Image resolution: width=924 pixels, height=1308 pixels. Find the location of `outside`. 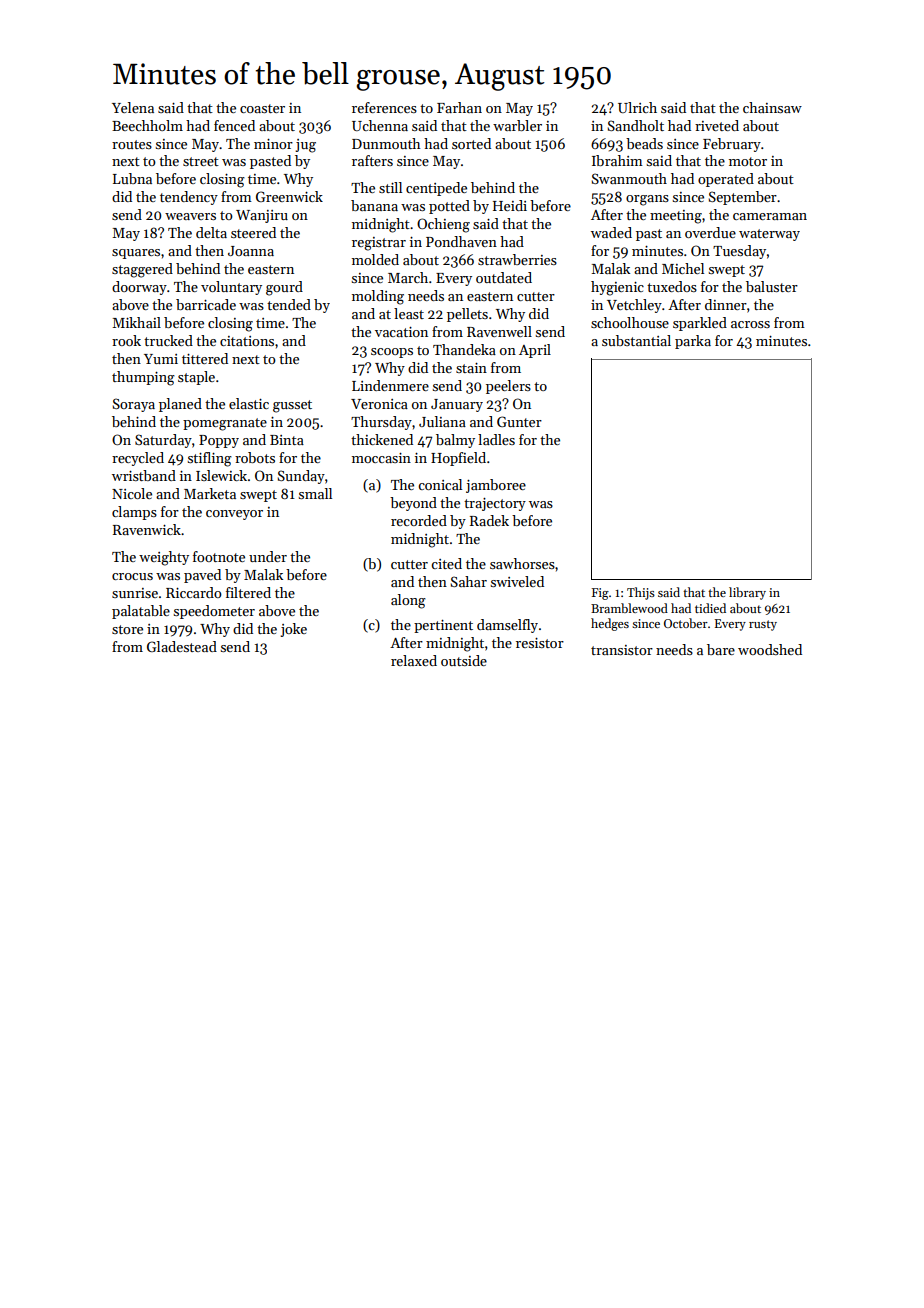

outside is located at coordinates (464, 660).
